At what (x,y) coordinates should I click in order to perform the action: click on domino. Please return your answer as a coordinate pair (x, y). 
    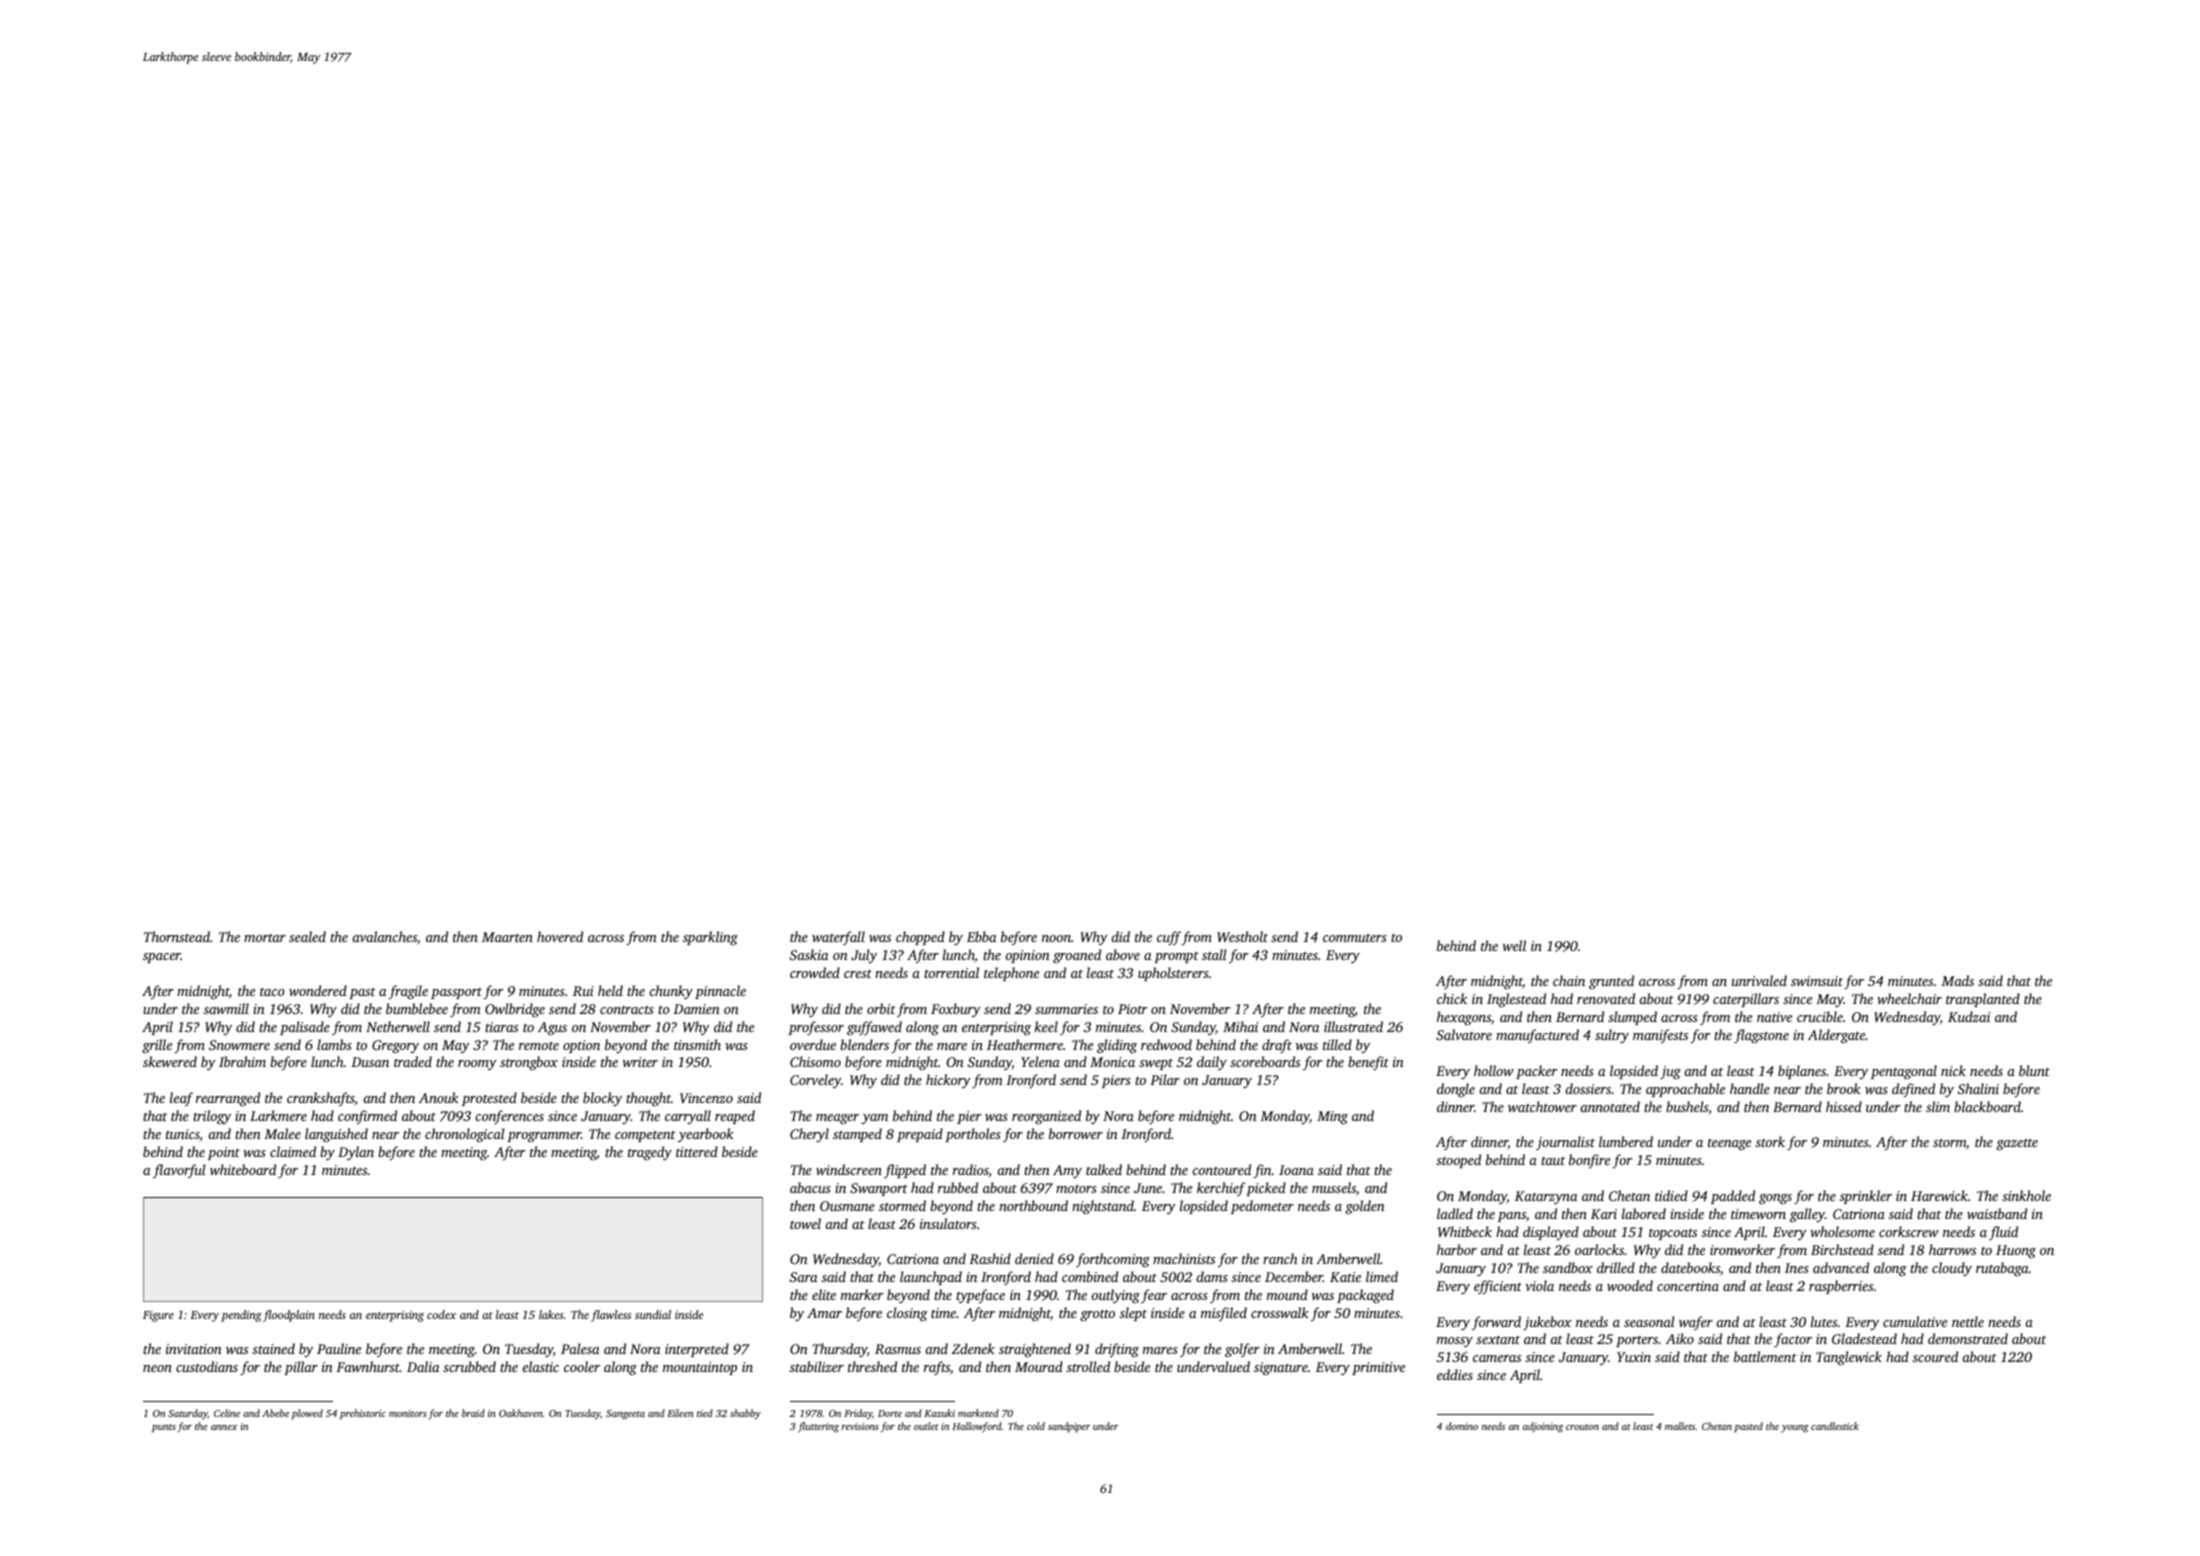
    Looking at the image, I should click on (1462, 1426).
